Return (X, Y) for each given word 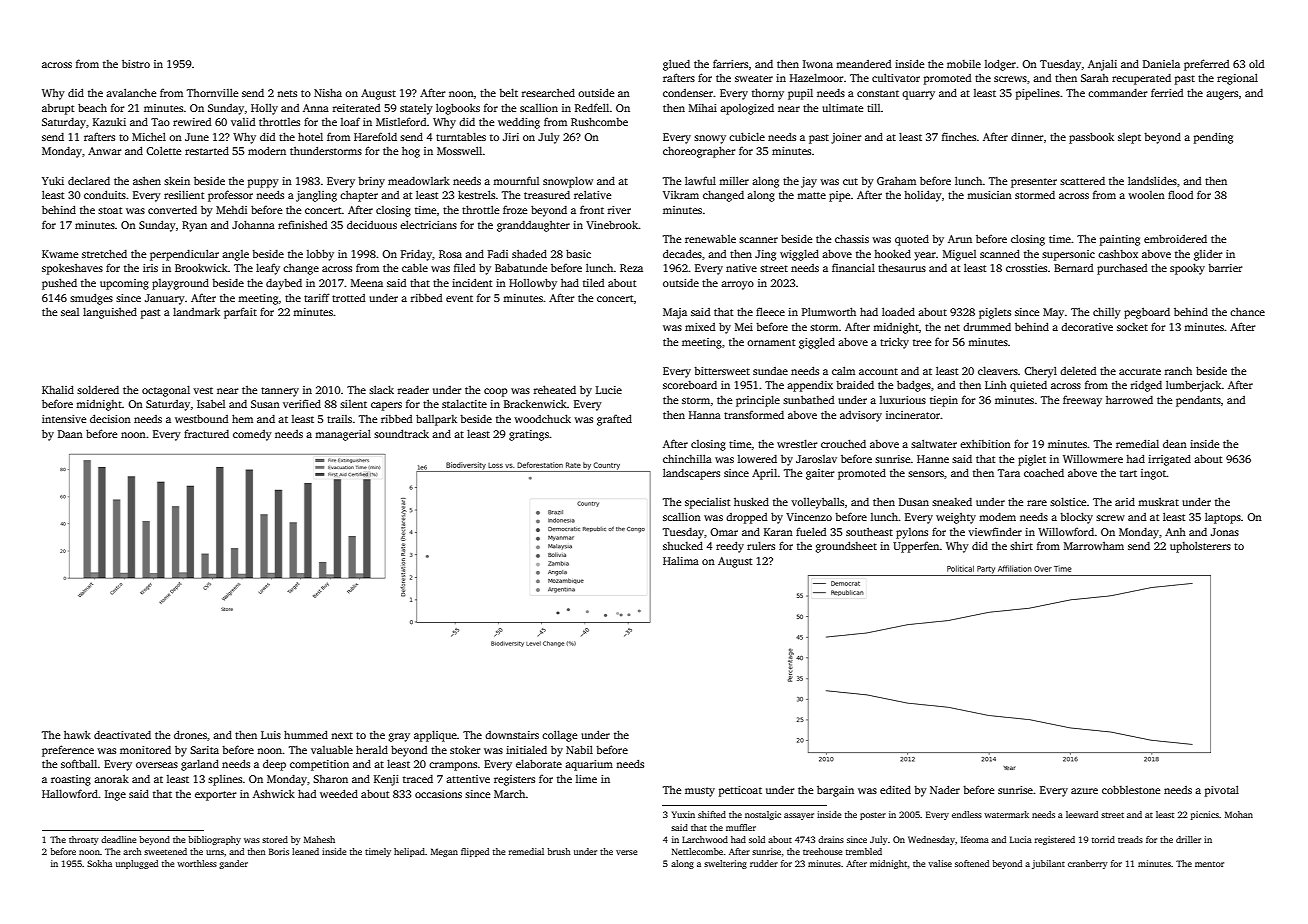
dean (1175, 443)
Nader (945, 789)
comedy (252, 435)
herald (372, 749)
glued (676, 65)
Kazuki (109, 122)
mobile (964, 63)
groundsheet (846, 547)
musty (700, 792)
